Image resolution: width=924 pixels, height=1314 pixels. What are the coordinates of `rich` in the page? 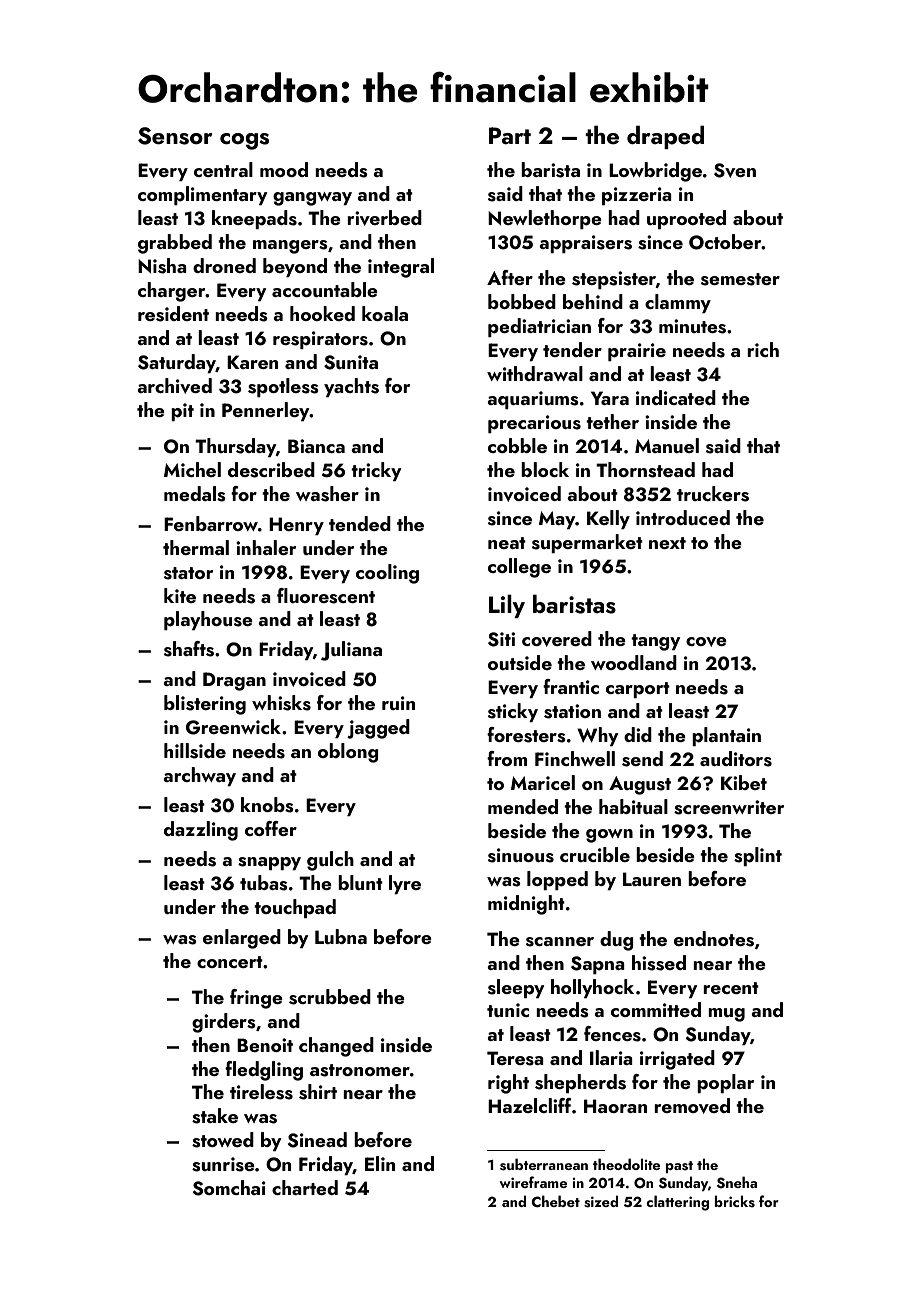 It's located at (763, 349).
